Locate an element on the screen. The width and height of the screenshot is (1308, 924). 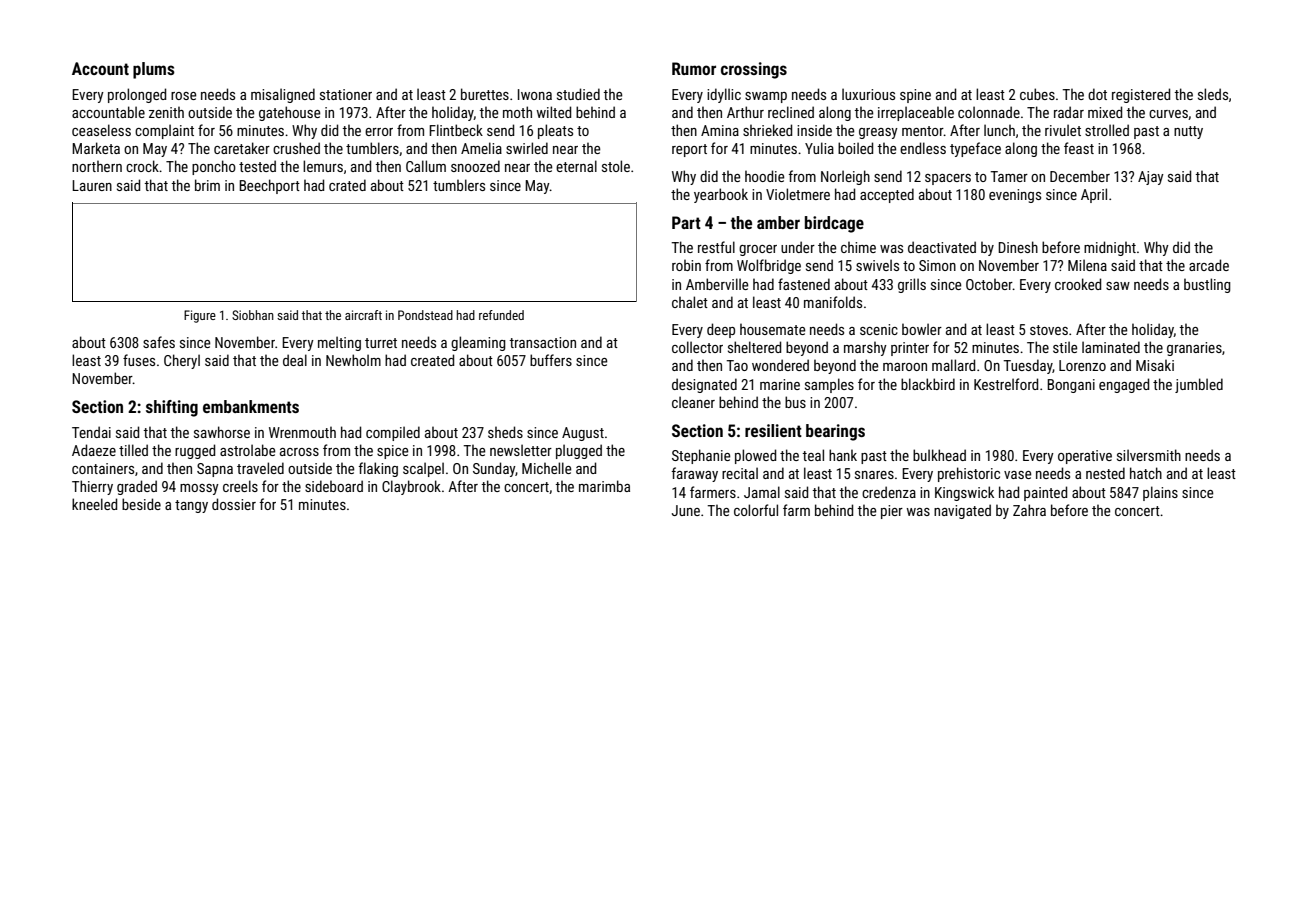
fuses is located at coordinates (139, 360).
